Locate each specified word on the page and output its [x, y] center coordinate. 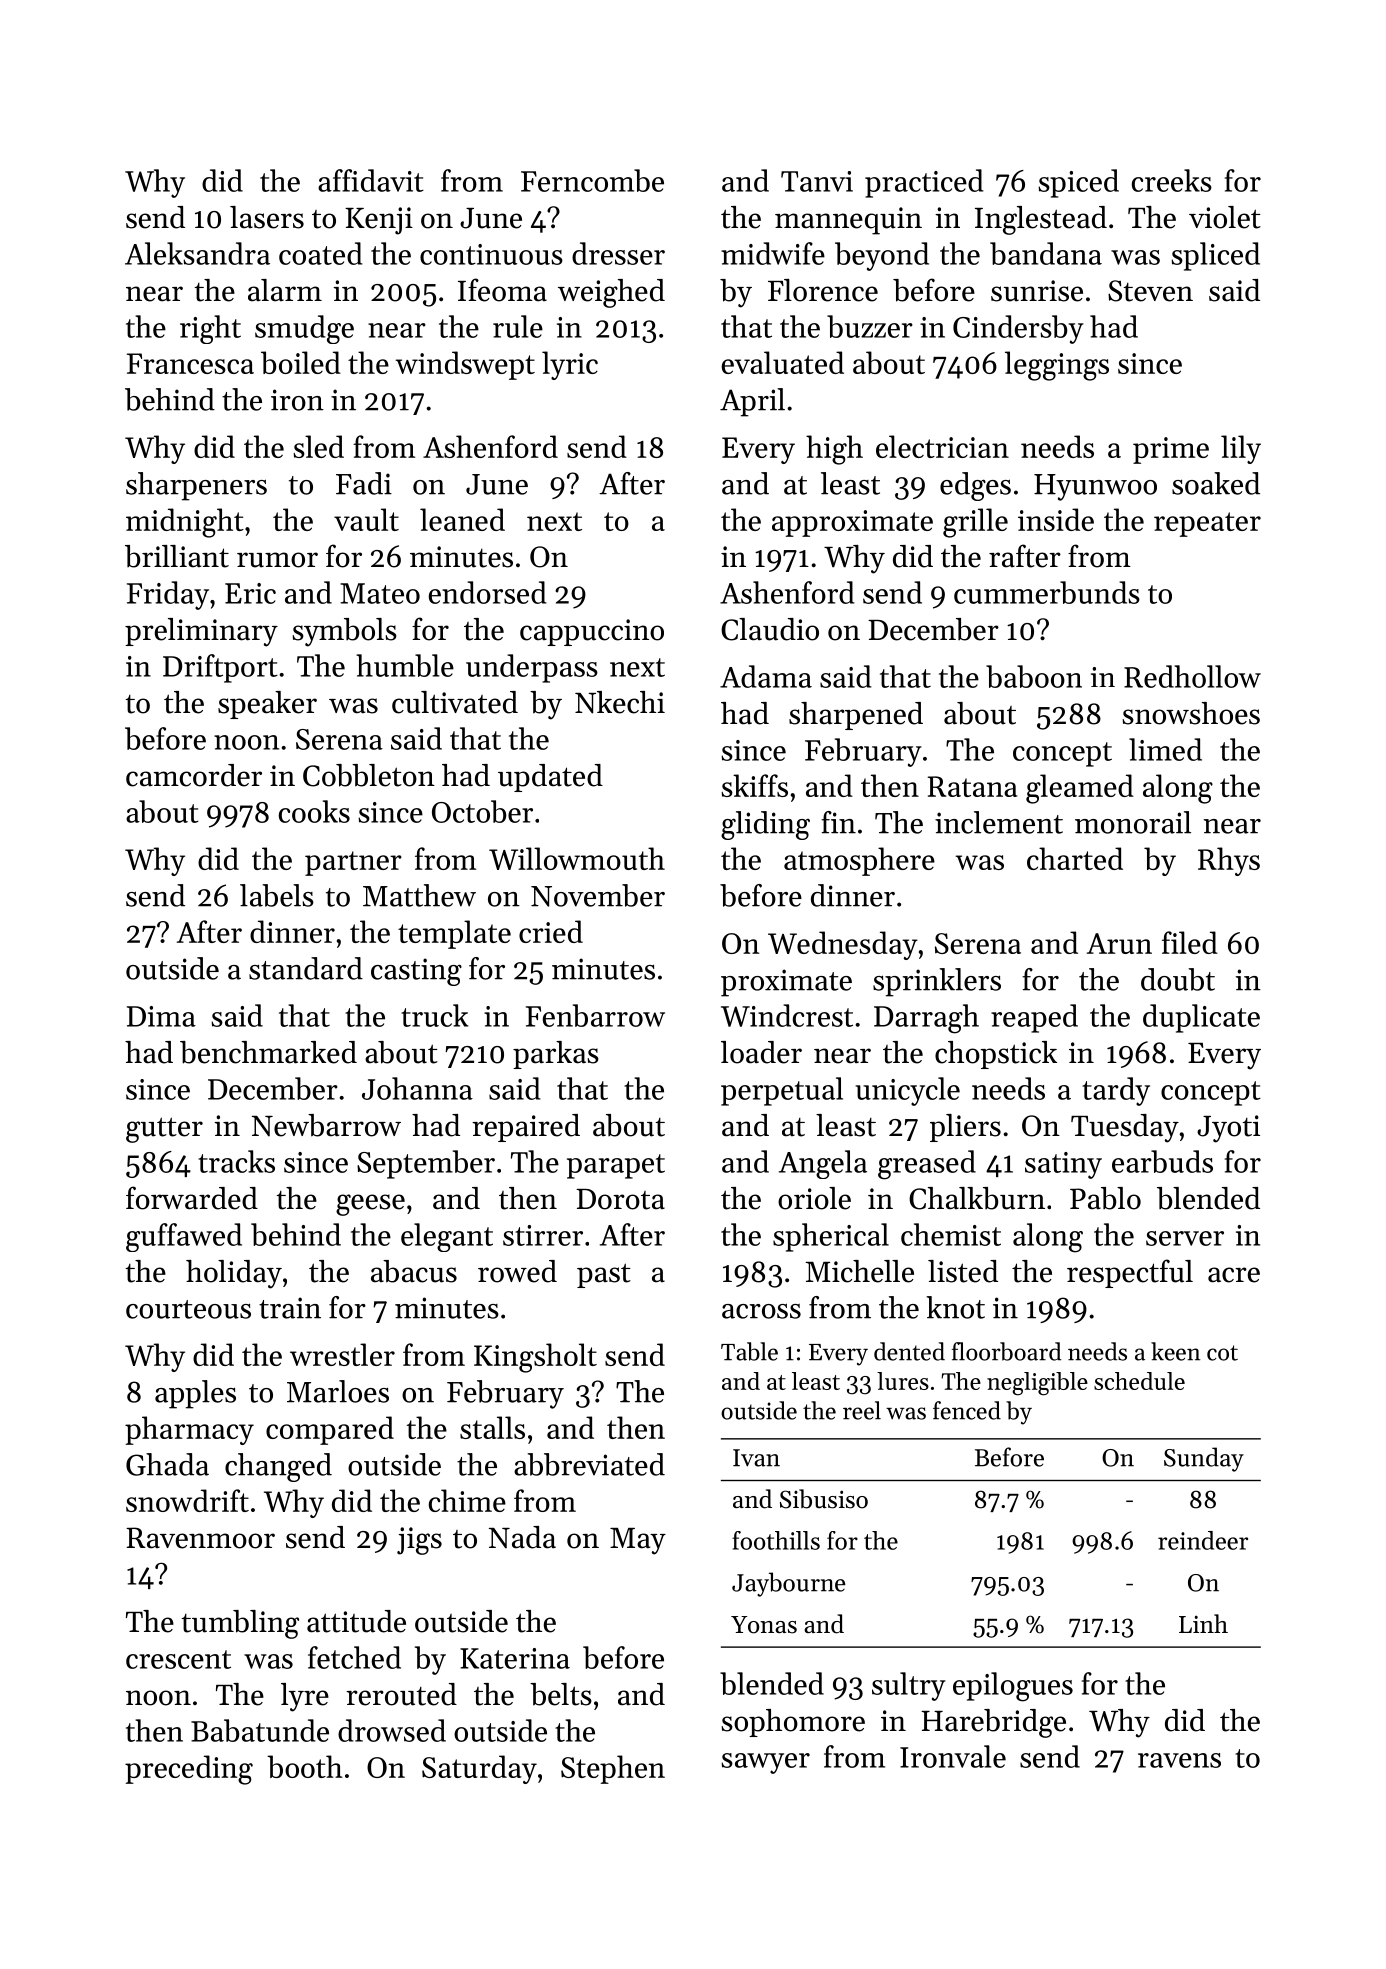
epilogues [1013, 1687]
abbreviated [589, 1464]
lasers [267, 217]
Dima [161, 1016]
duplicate [1201, 1018]
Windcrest [787, 1015]
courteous [188, 1309]
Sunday [1204, 1459]
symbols [345, 632]
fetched [354, 1657]
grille [975, 523]
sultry [909, 1686]
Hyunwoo [1095, 487]
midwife [773, 253]
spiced [1078, 183]
